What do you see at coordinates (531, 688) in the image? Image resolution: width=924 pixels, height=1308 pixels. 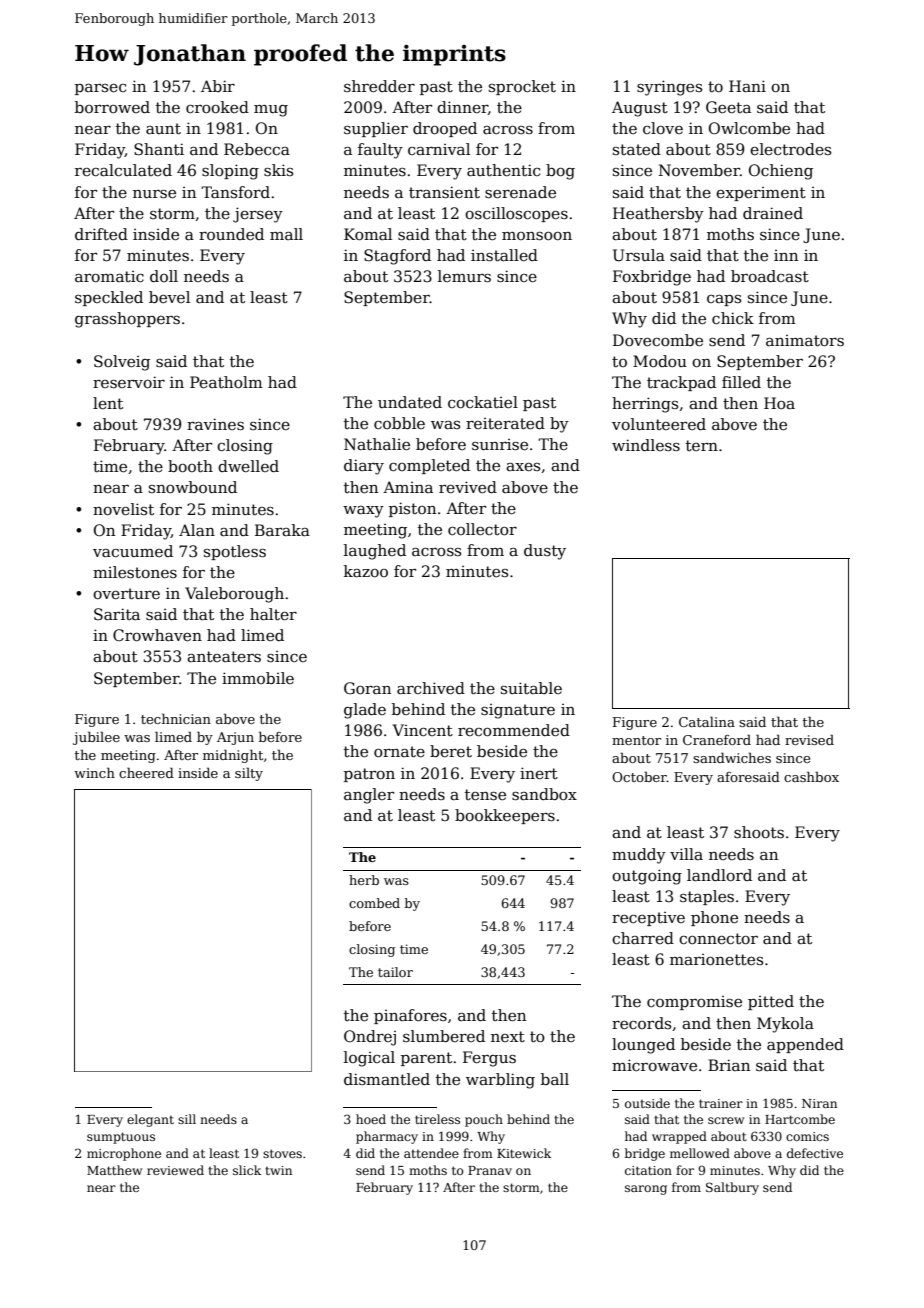 I see `suitable` at bounding box center [531, 688].
